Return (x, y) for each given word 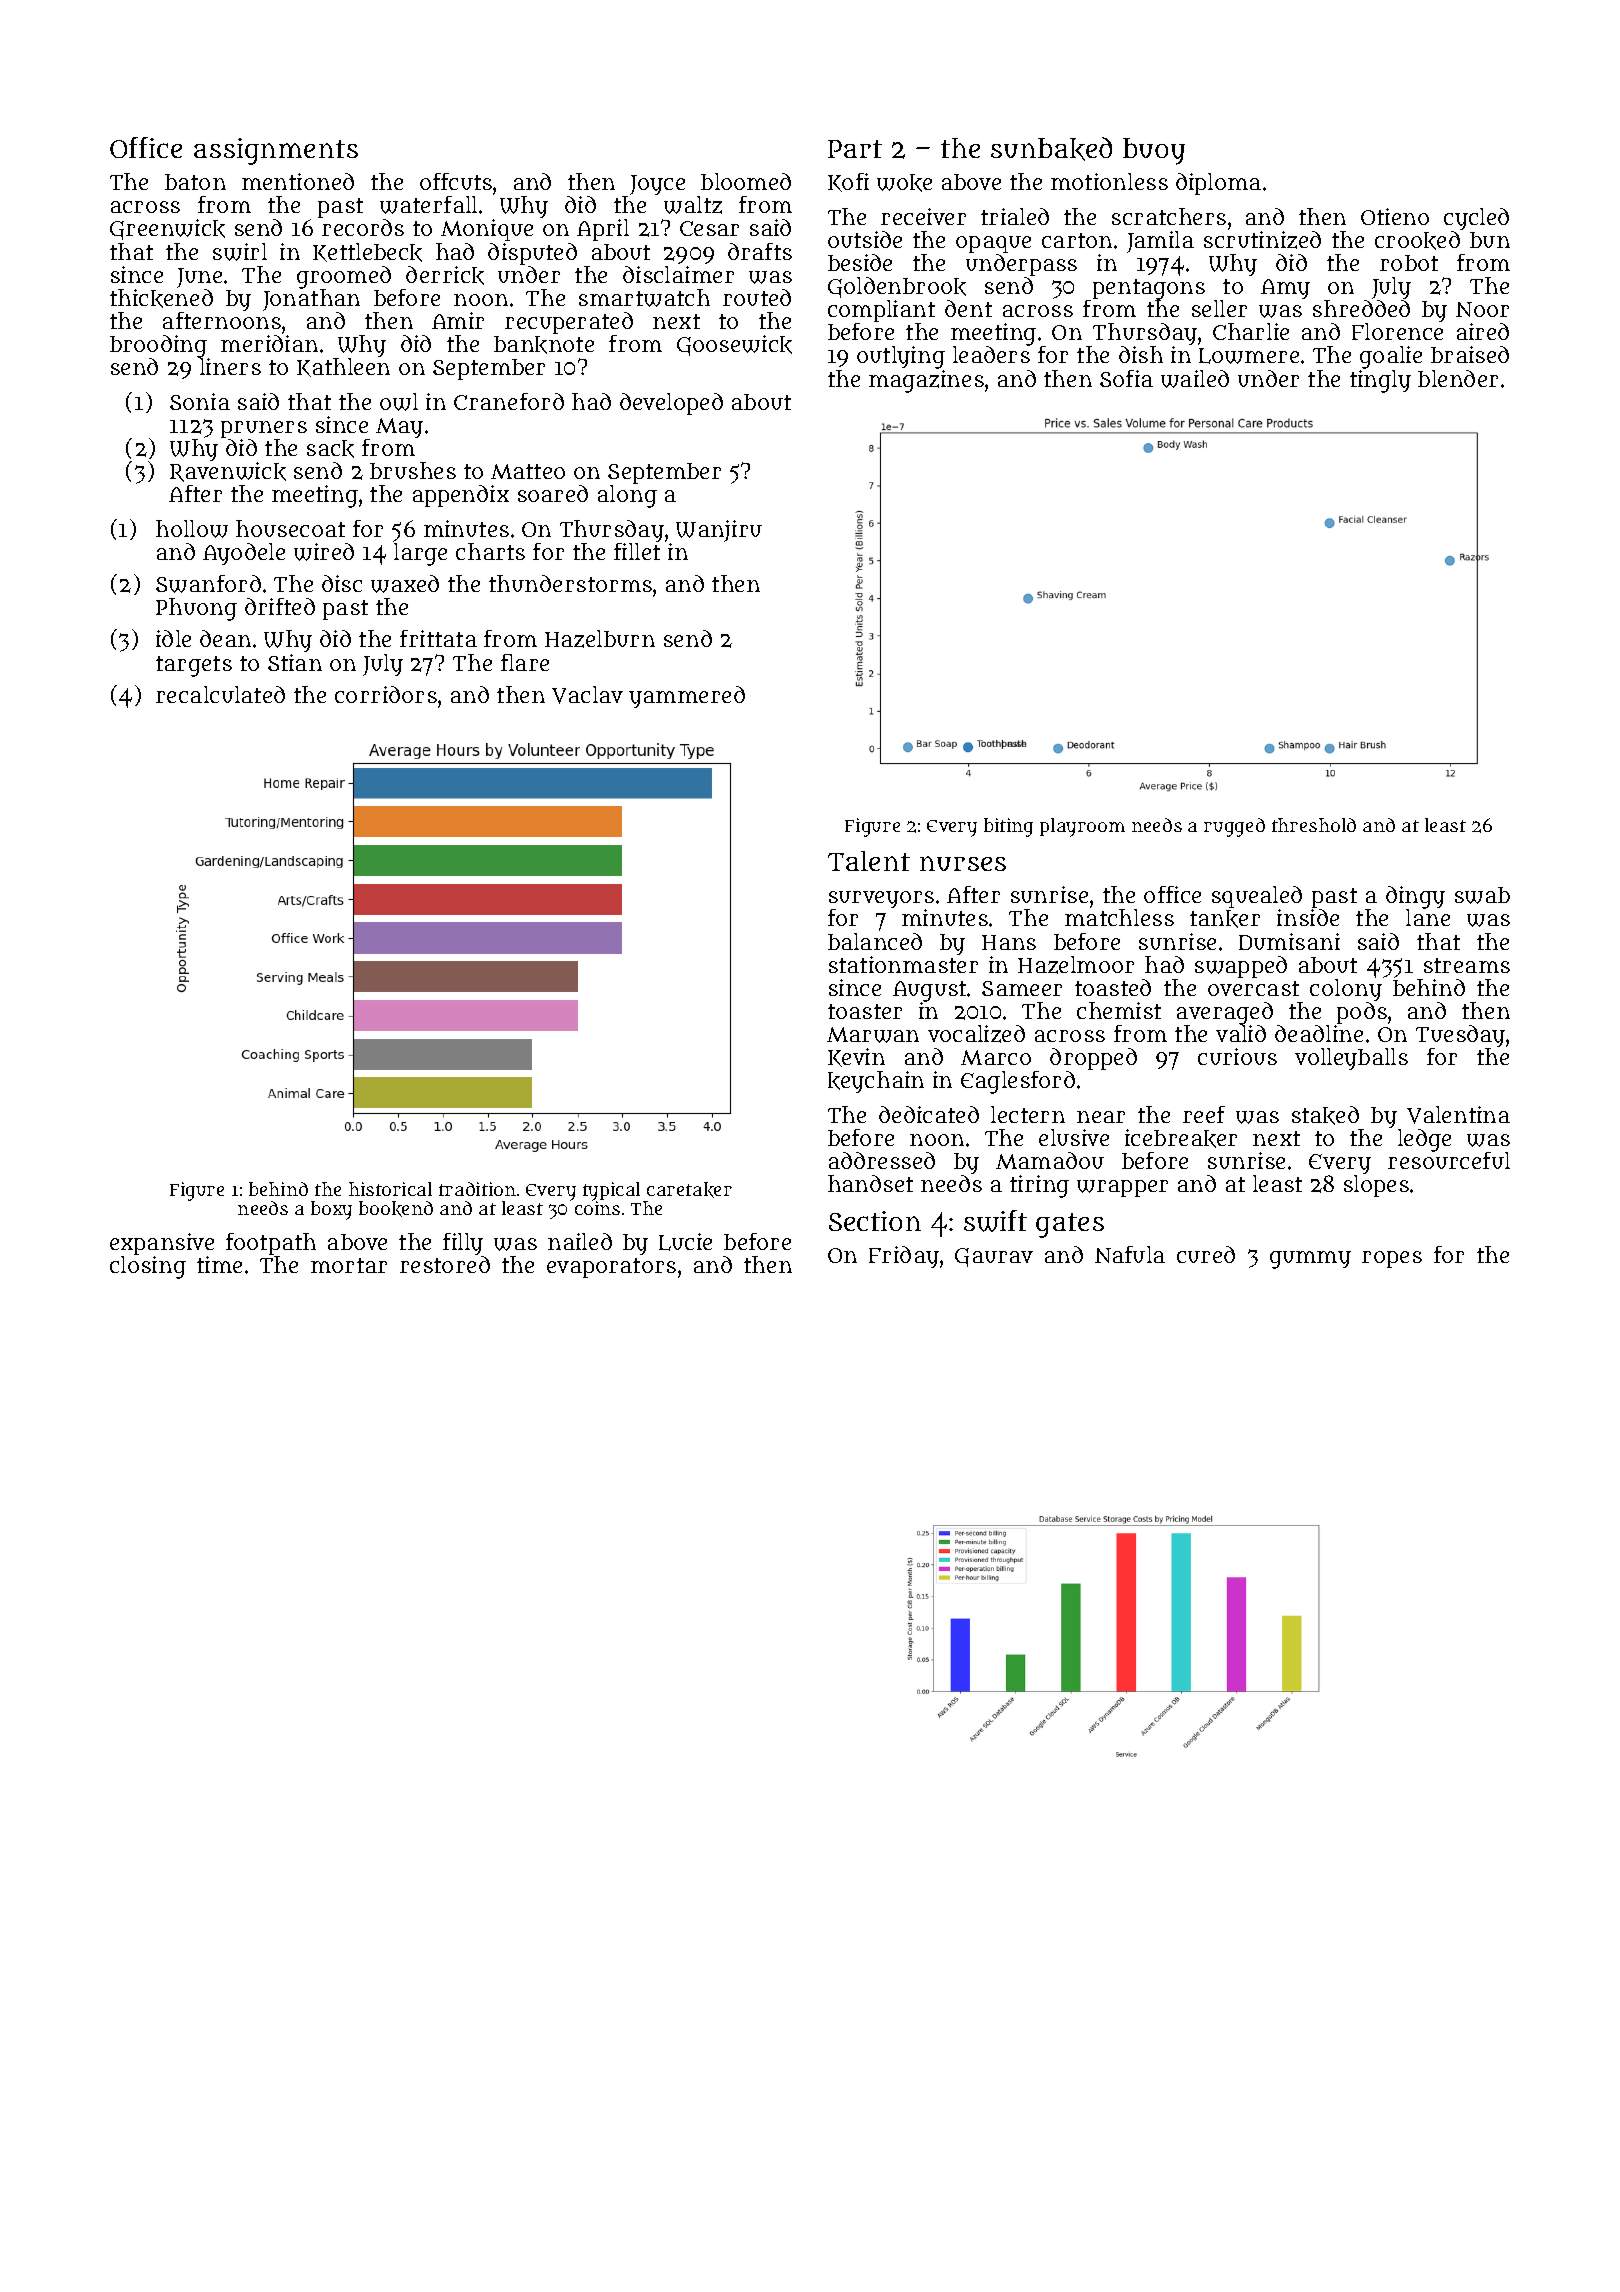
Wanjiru (719, 531)
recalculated (220, 694)
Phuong (196, 609)
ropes (1392, 1259)
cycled (1476, 219)
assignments (276, 151)
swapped (1241, 967)
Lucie (685, 1242)
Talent (869, 861)
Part (855, 149)
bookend (396, 1209)
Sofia (1126, 378)
